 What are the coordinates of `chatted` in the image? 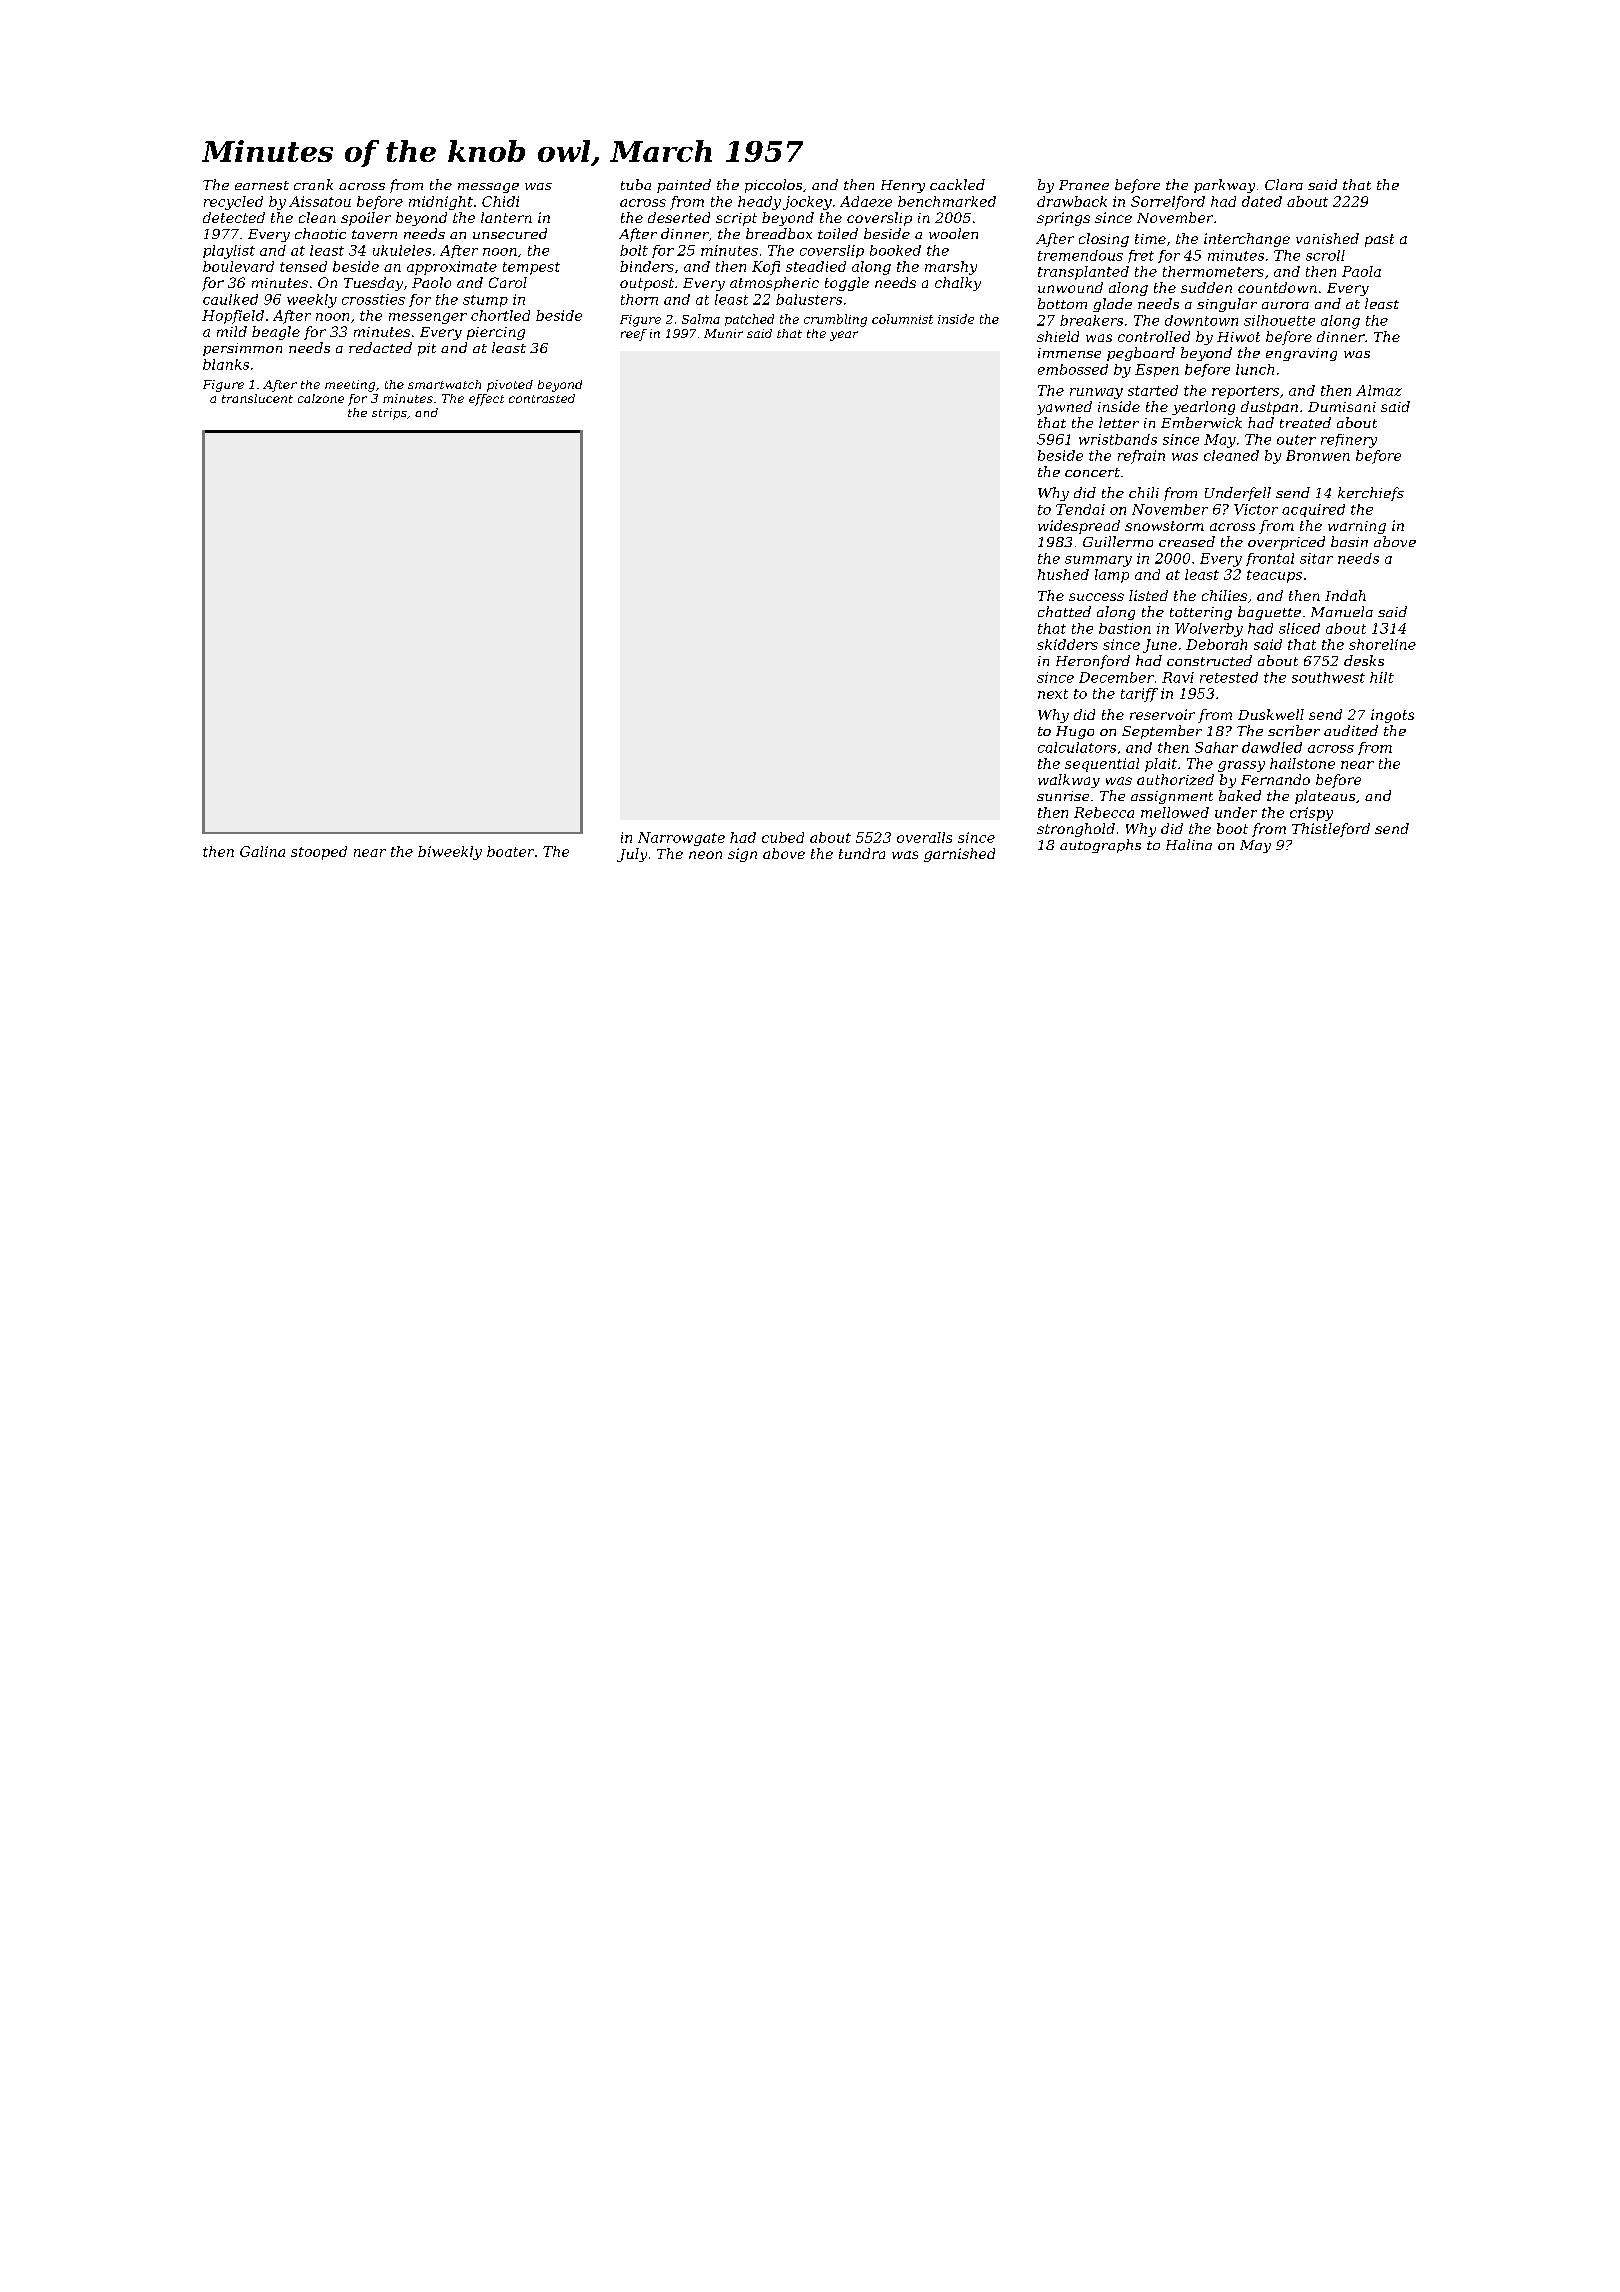 It's located at (1064, 611).
